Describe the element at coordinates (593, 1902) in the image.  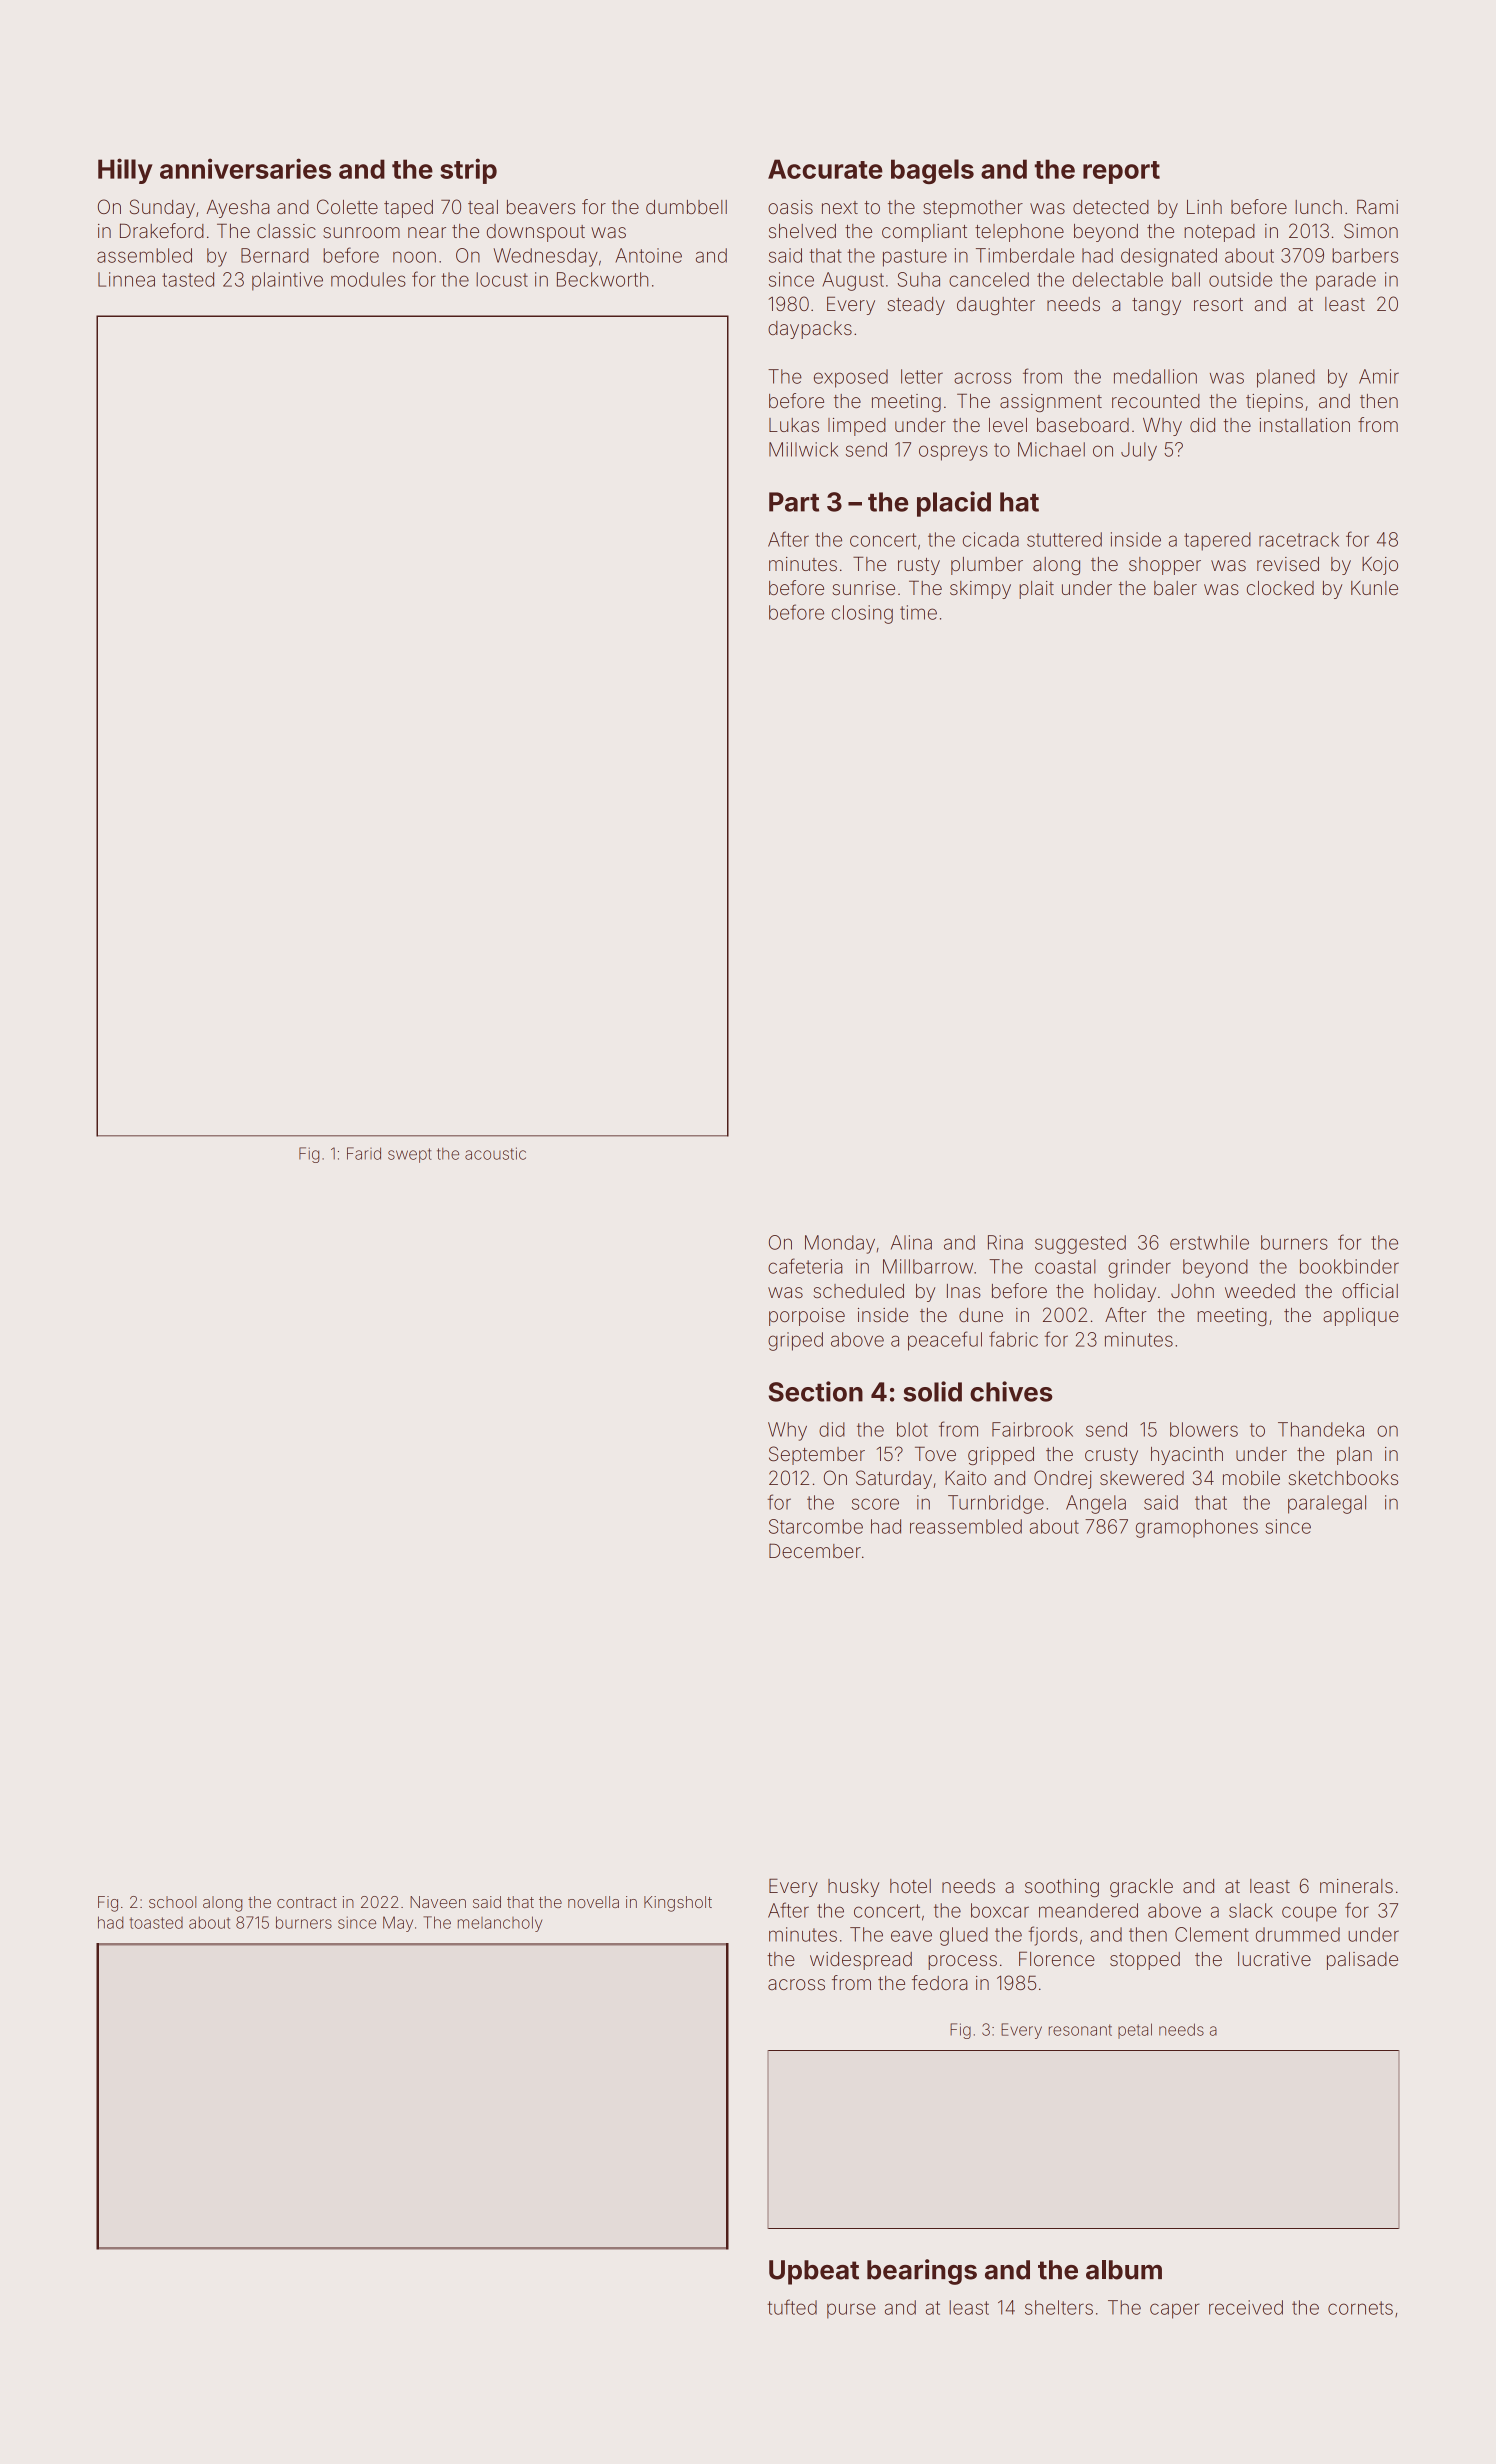
I see `novella` at that location.
